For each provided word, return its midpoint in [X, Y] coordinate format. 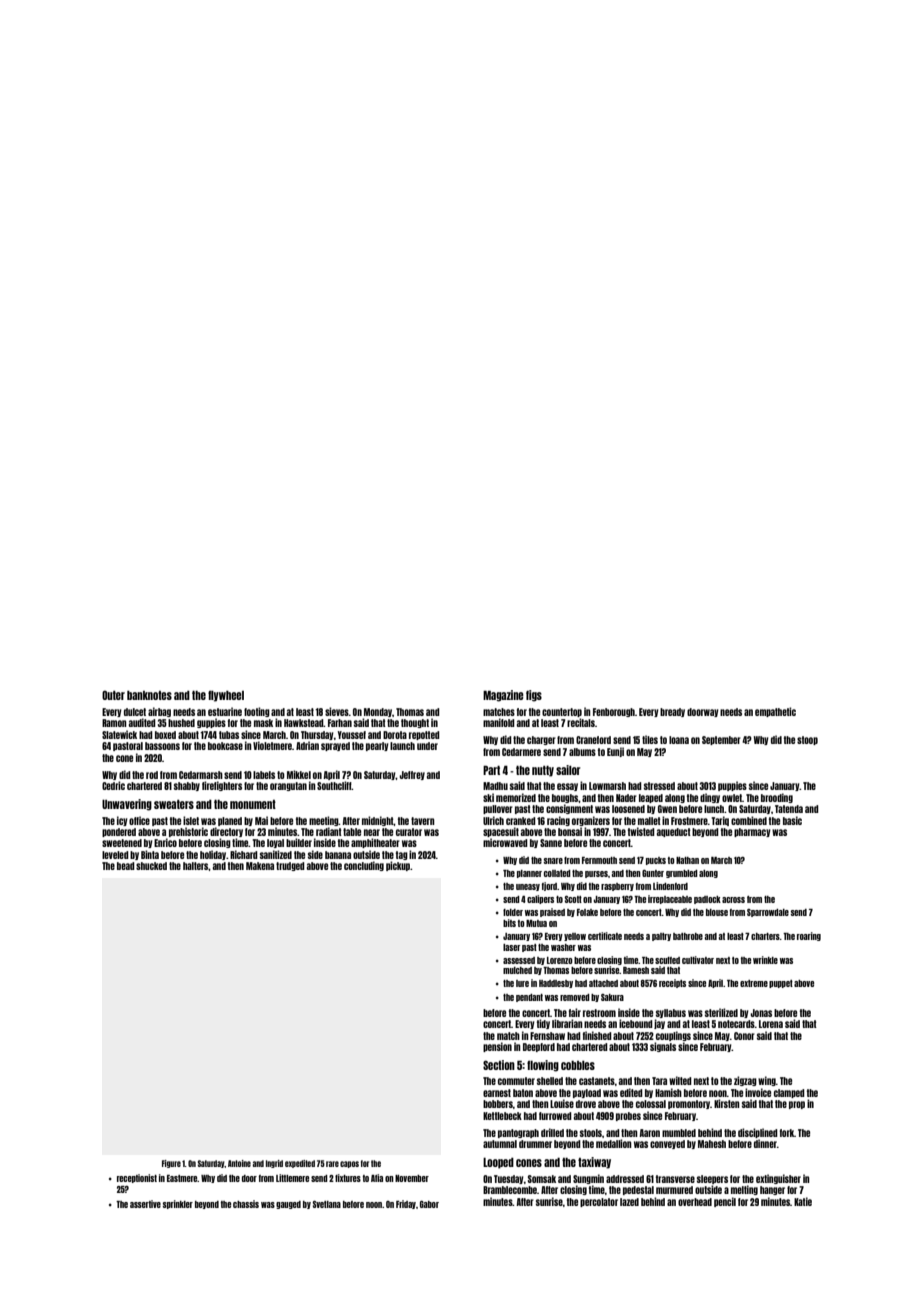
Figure [171, 1164]
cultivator [698, 960]
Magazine [503, 696]
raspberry [617, 887]
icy [122, 821]
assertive [145, 1204]
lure [522, 983]
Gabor [429, 1204]
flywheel [226, 696]
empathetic [775, 712]
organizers [591, 821]
